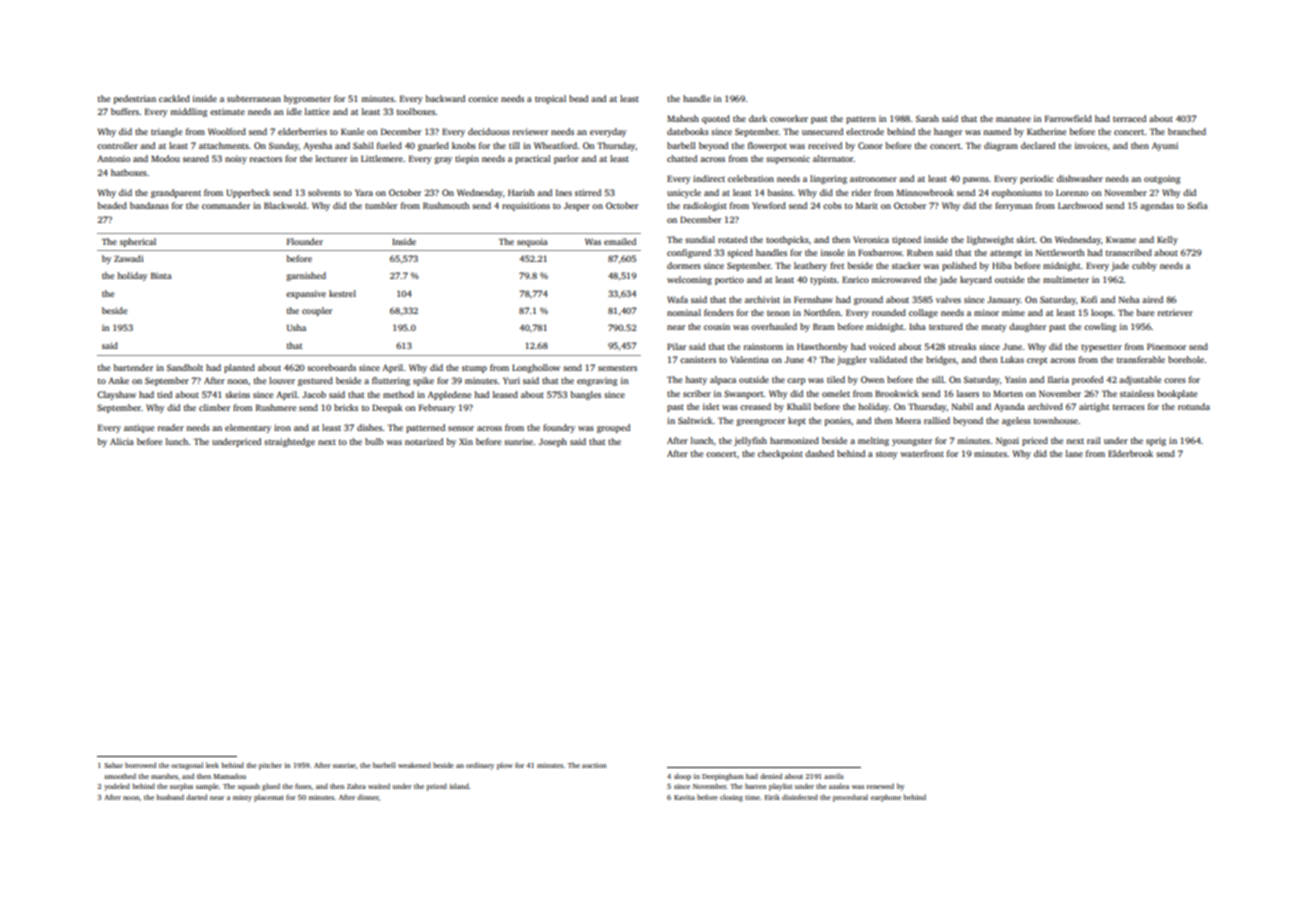 The height and width of the screenshot is (924, 1308). What do you see at coordinates (1129, 118) in the screenshot?
I see `terraced` at bounding box center [1129, 118].
